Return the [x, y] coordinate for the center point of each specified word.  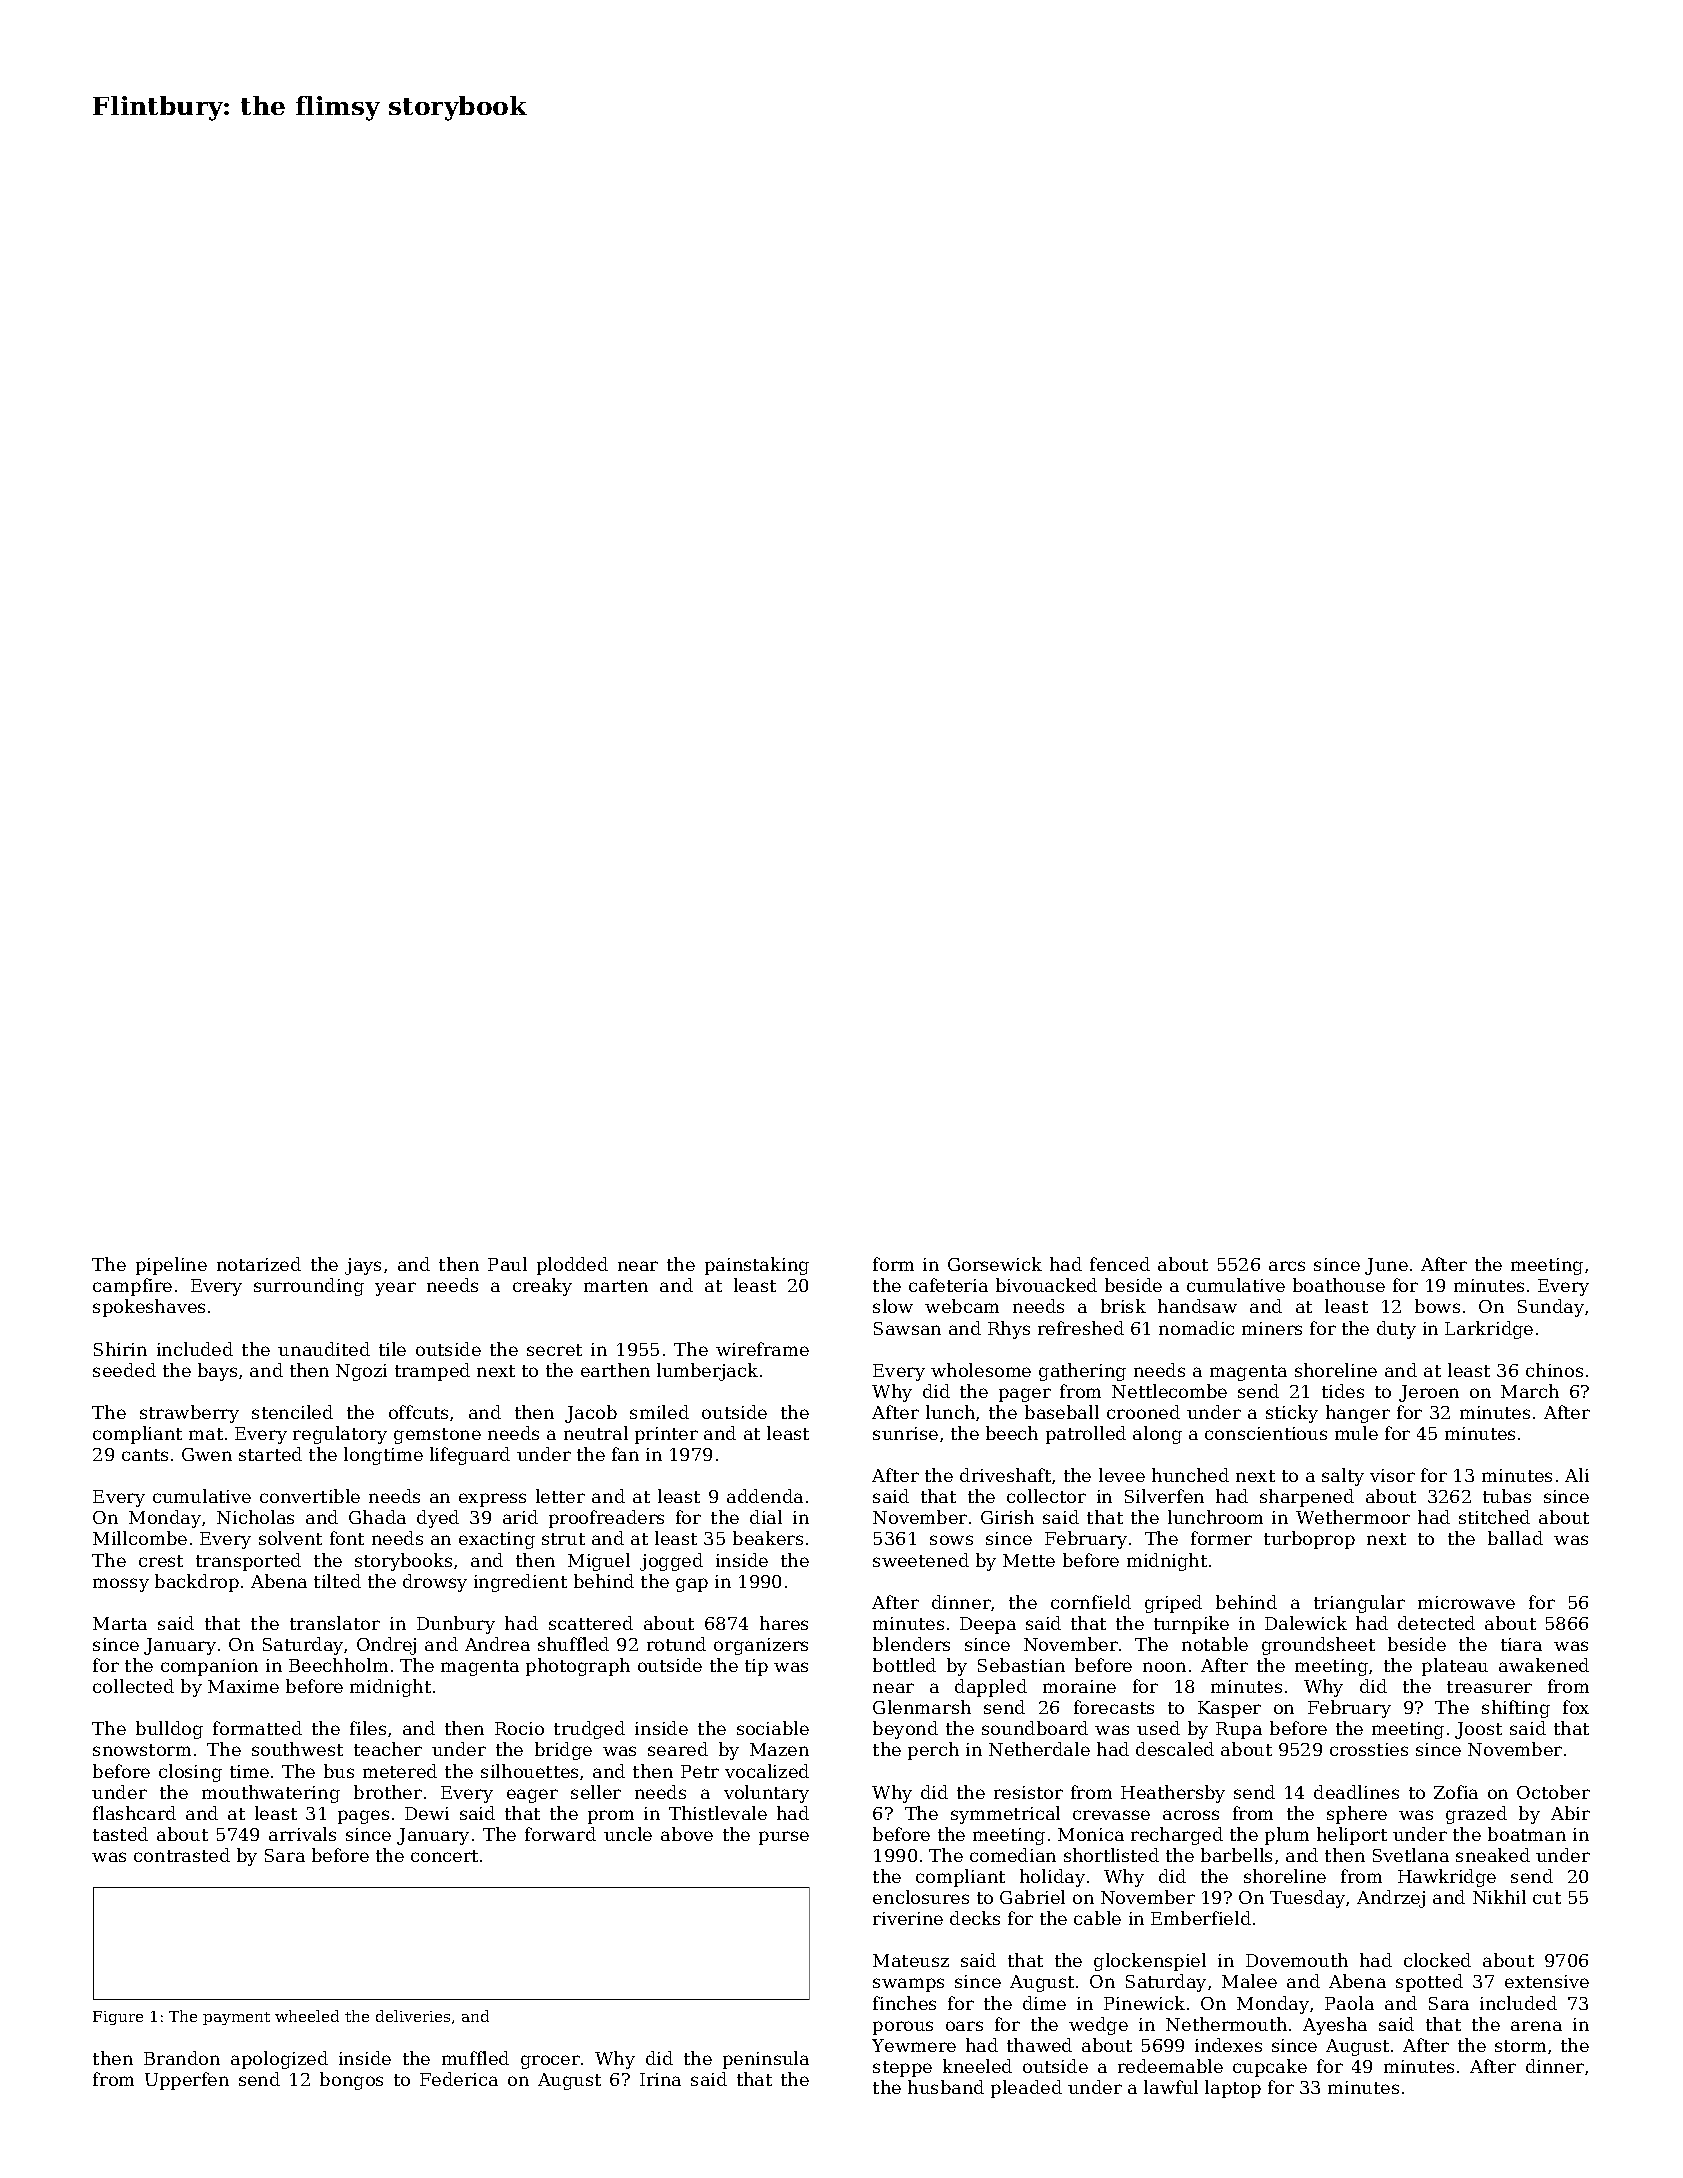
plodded [572, 1266]
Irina [660, 2079]
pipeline [171, 1266]
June [1386, 1266]
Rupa [1239, 1730]
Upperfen [187, 2081]
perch [933, 1751]
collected [133, 1686]
